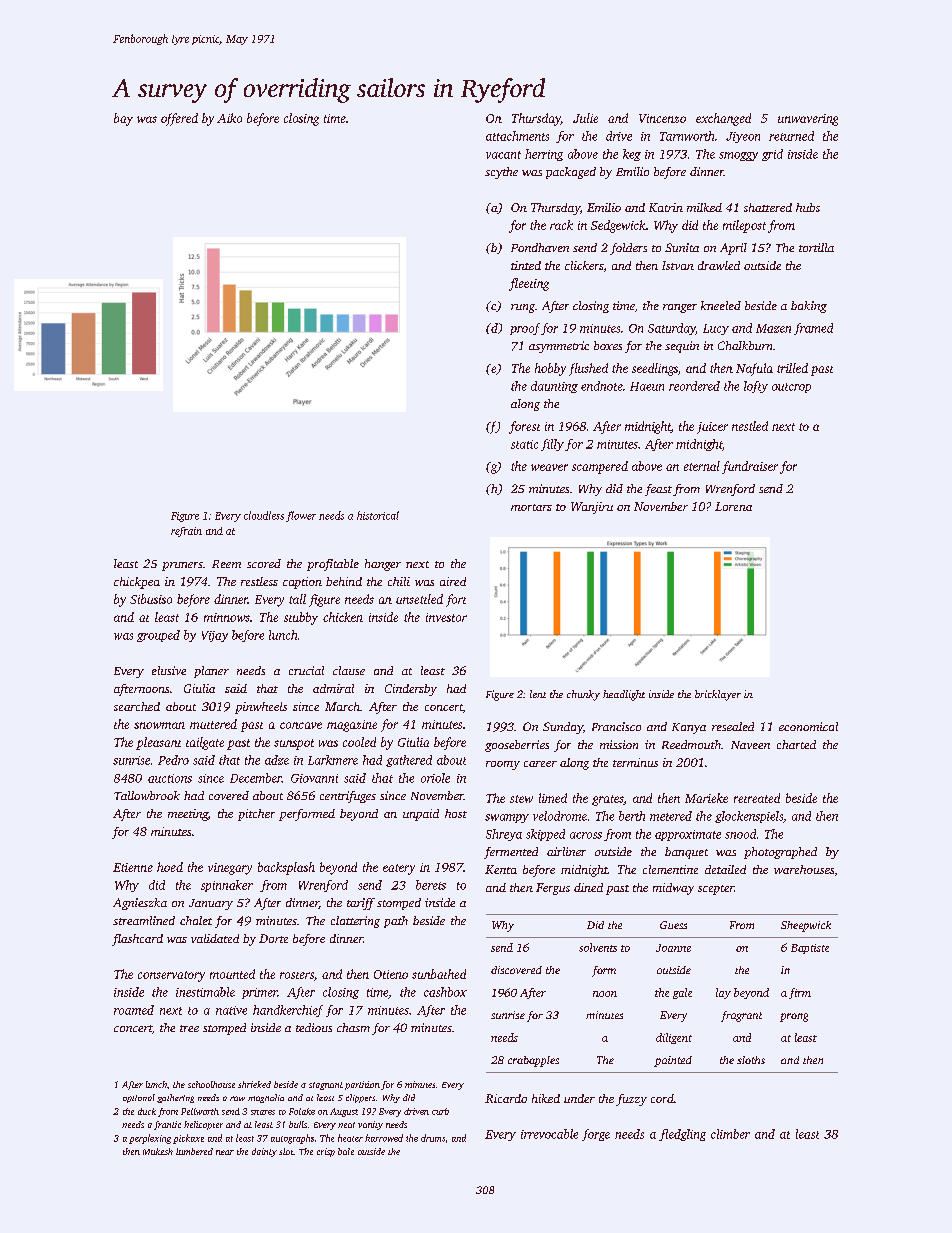 The height and width of the screenshot is (1233, 952). Describe the element at coordinates (624, 695) in the screenshot. I see `headlight` at that location.
